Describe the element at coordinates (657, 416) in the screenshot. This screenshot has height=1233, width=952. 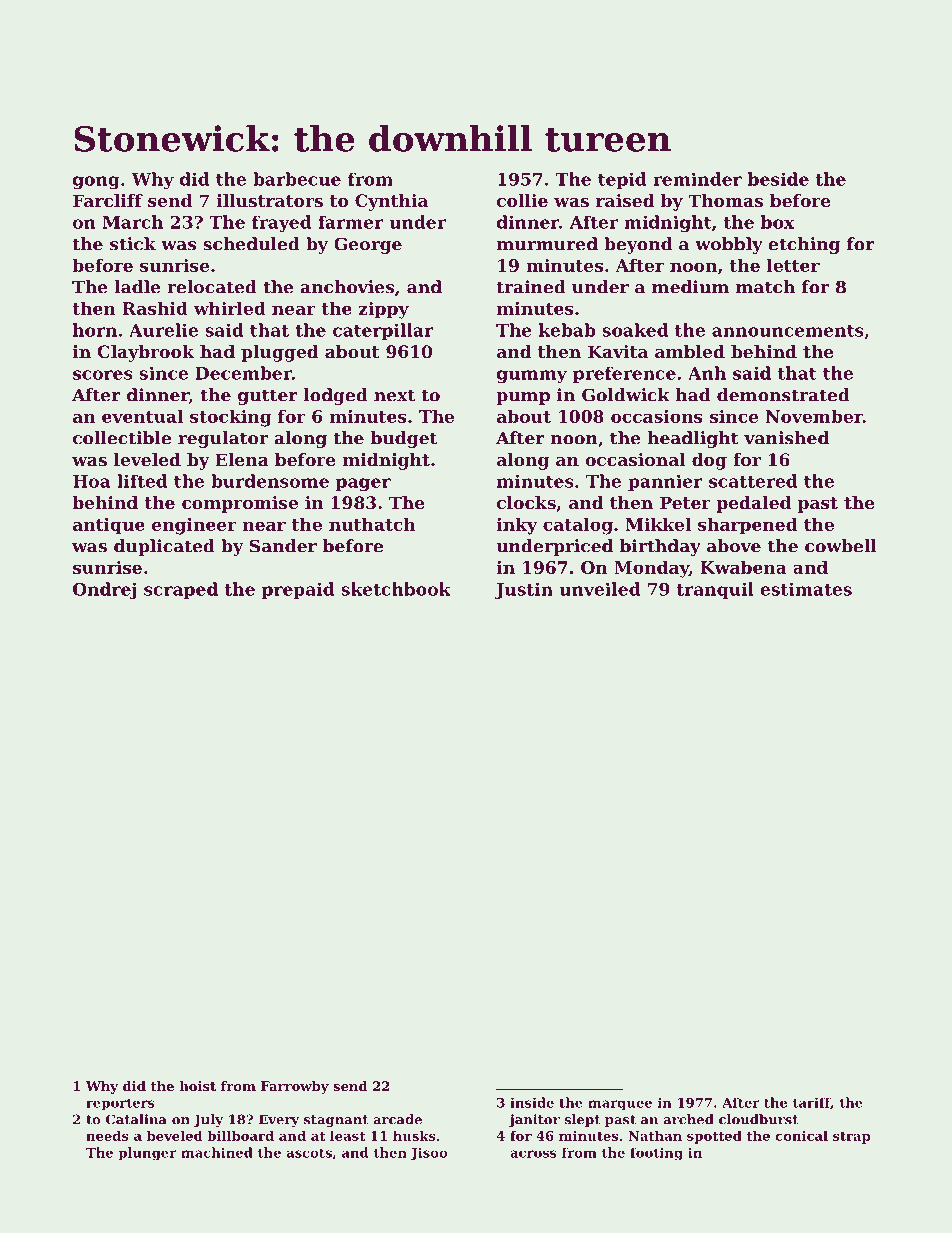
I see `occasions` at that location.
